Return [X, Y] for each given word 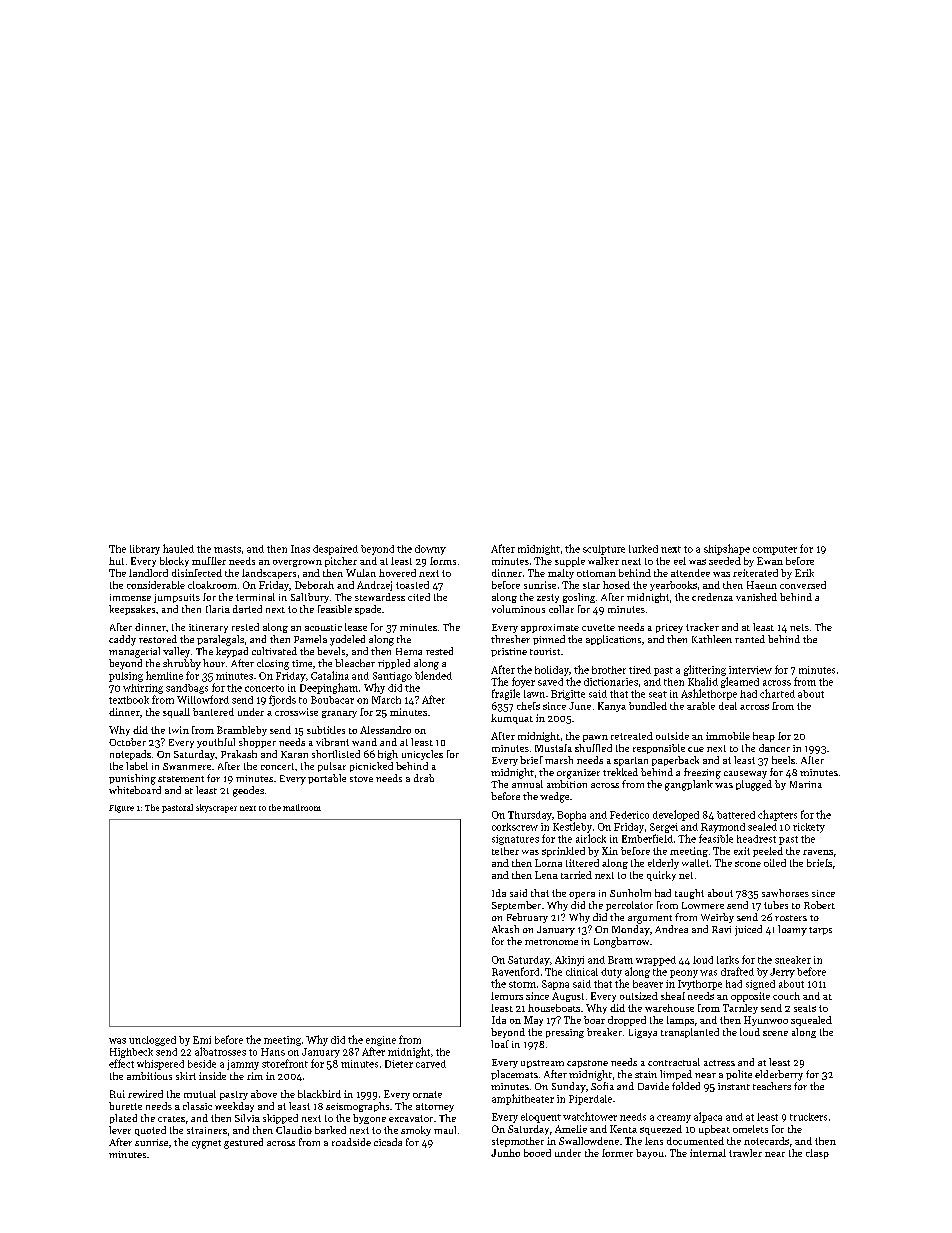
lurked [643, 549]
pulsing [126, 677]
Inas [300, 549]
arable [701, 706]
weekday [234, 1107]
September [516, 906]
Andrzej [374, 586]
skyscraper [216, 808]
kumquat [512, 719]
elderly [663, 864]
